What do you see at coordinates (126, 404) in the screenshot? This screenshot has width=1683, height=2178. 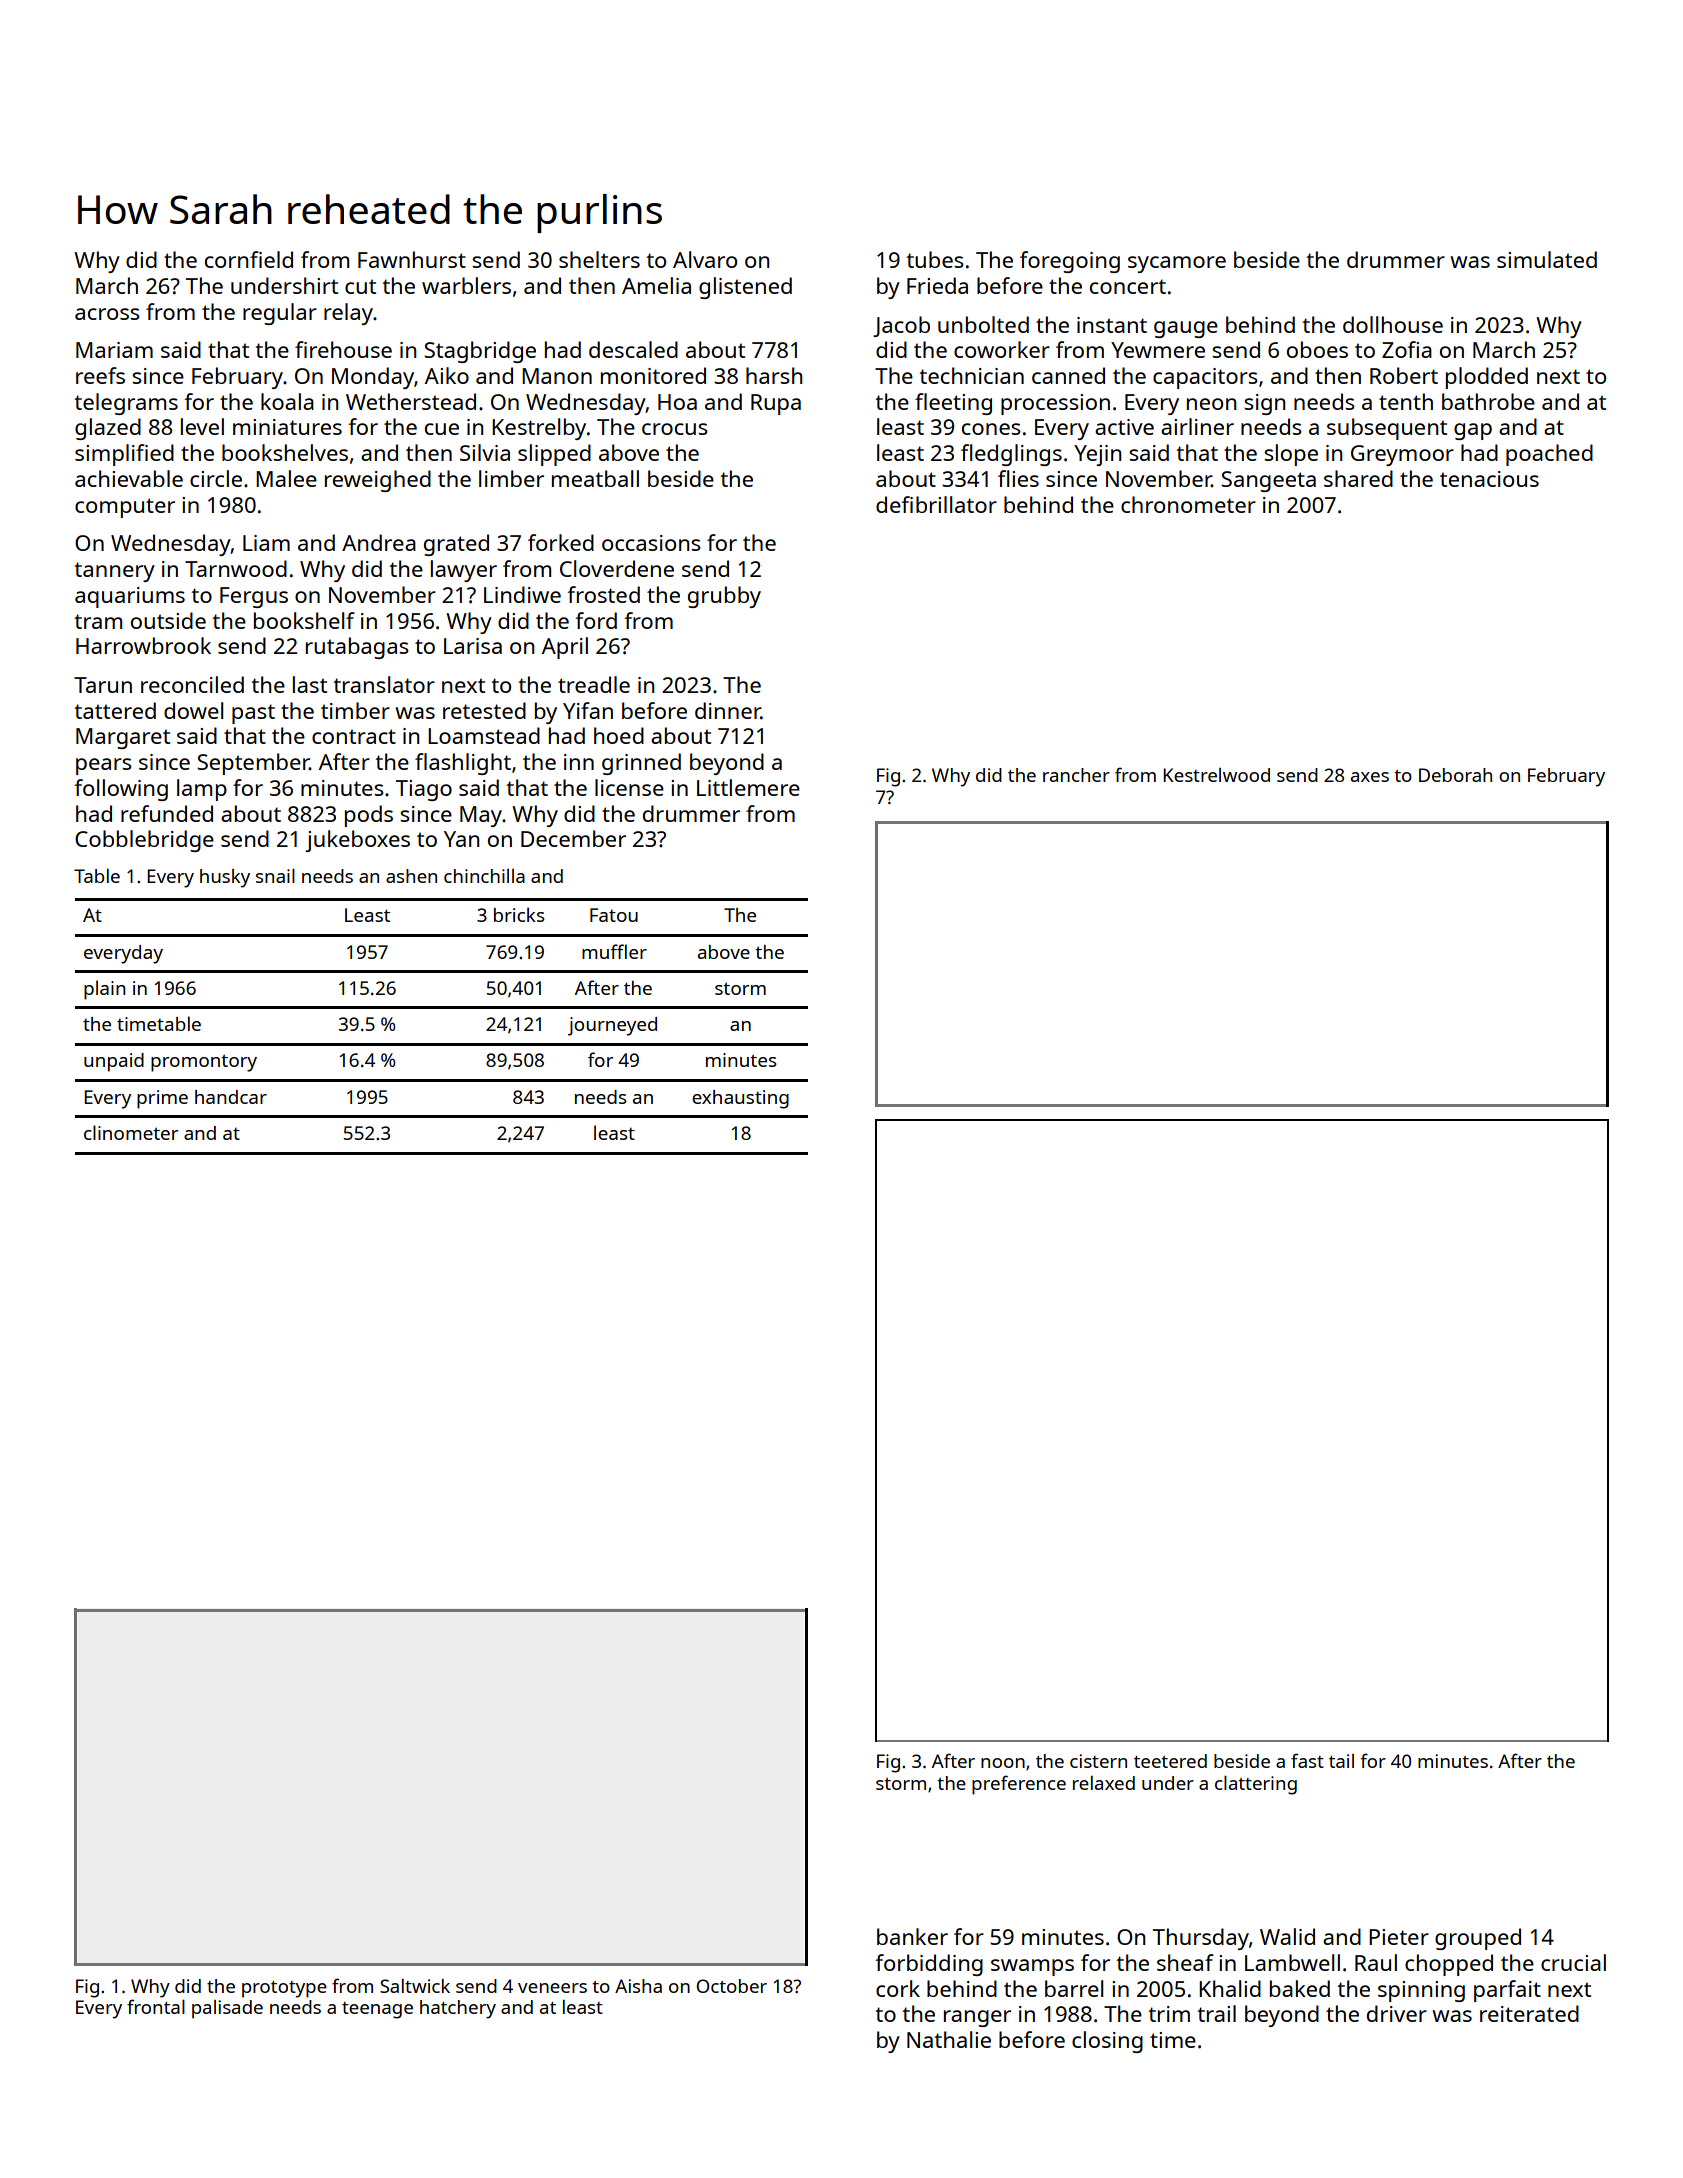 I see `telegrams` at bounding box center [126, 404].
